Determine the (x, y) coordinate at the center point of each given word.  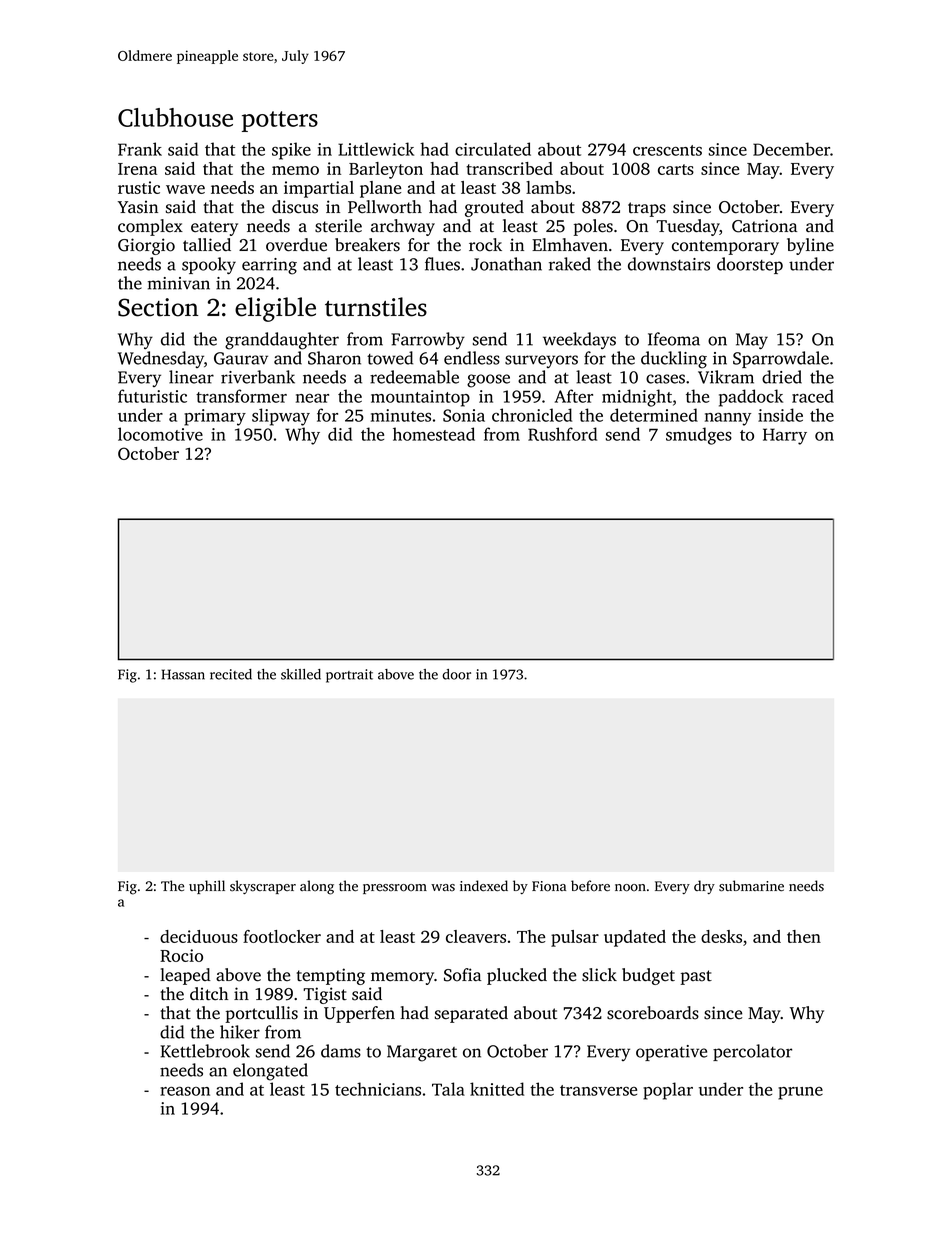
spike (291, 151)
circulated (493, 149)
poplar (668, 1091)
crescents (667, 150)
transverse (598, 1090)
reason (185, 1091)
